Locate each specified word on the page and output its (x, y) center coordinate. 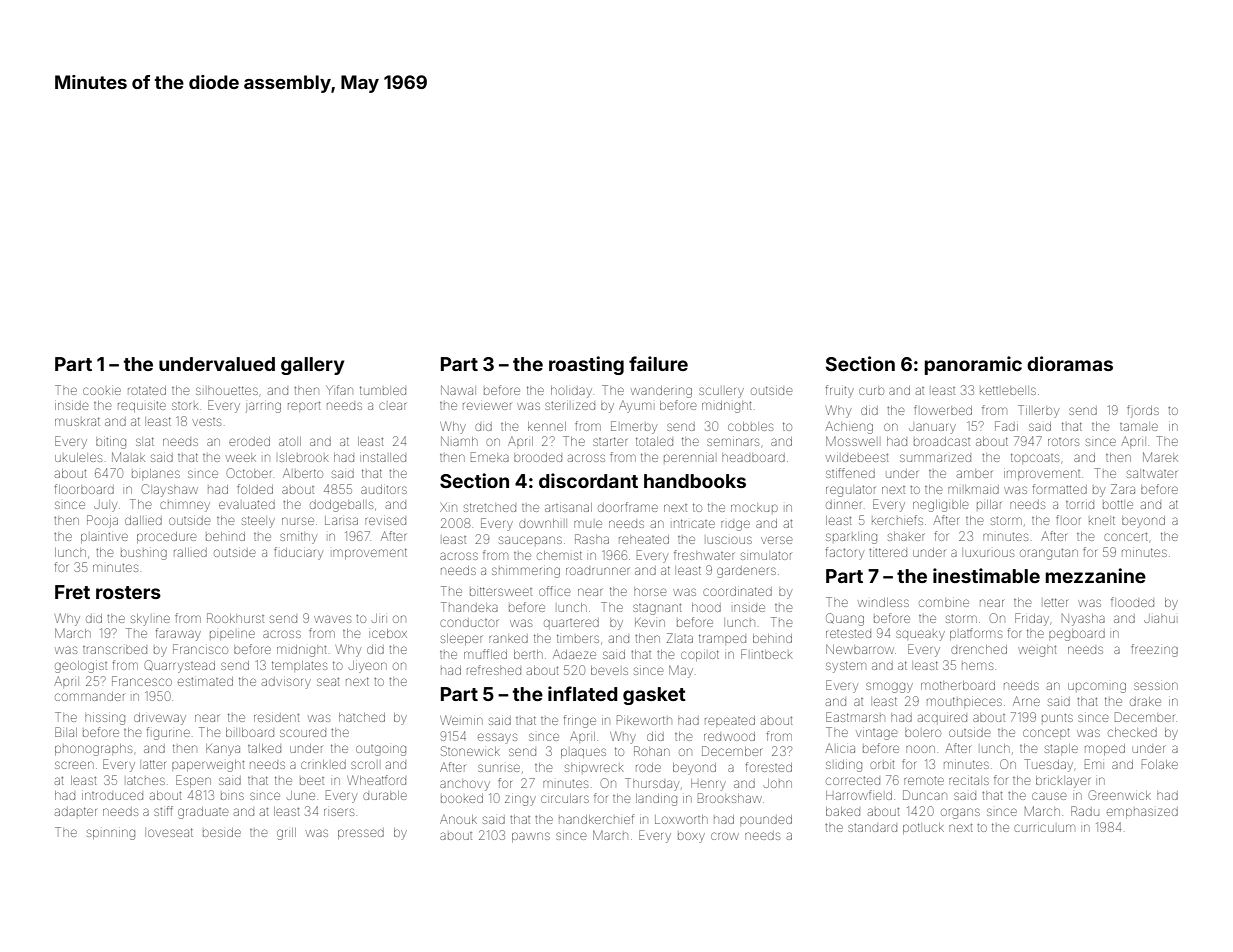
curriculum (1044, 828)
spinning (111, 834)
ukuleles (78, 457)
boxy (691, 837)
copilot (700, 655)
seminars (733, 442)
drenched (979, 649)
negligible (940, 506)
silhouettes (227, 390)
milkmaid (973, 490)
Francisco (200, 649)
